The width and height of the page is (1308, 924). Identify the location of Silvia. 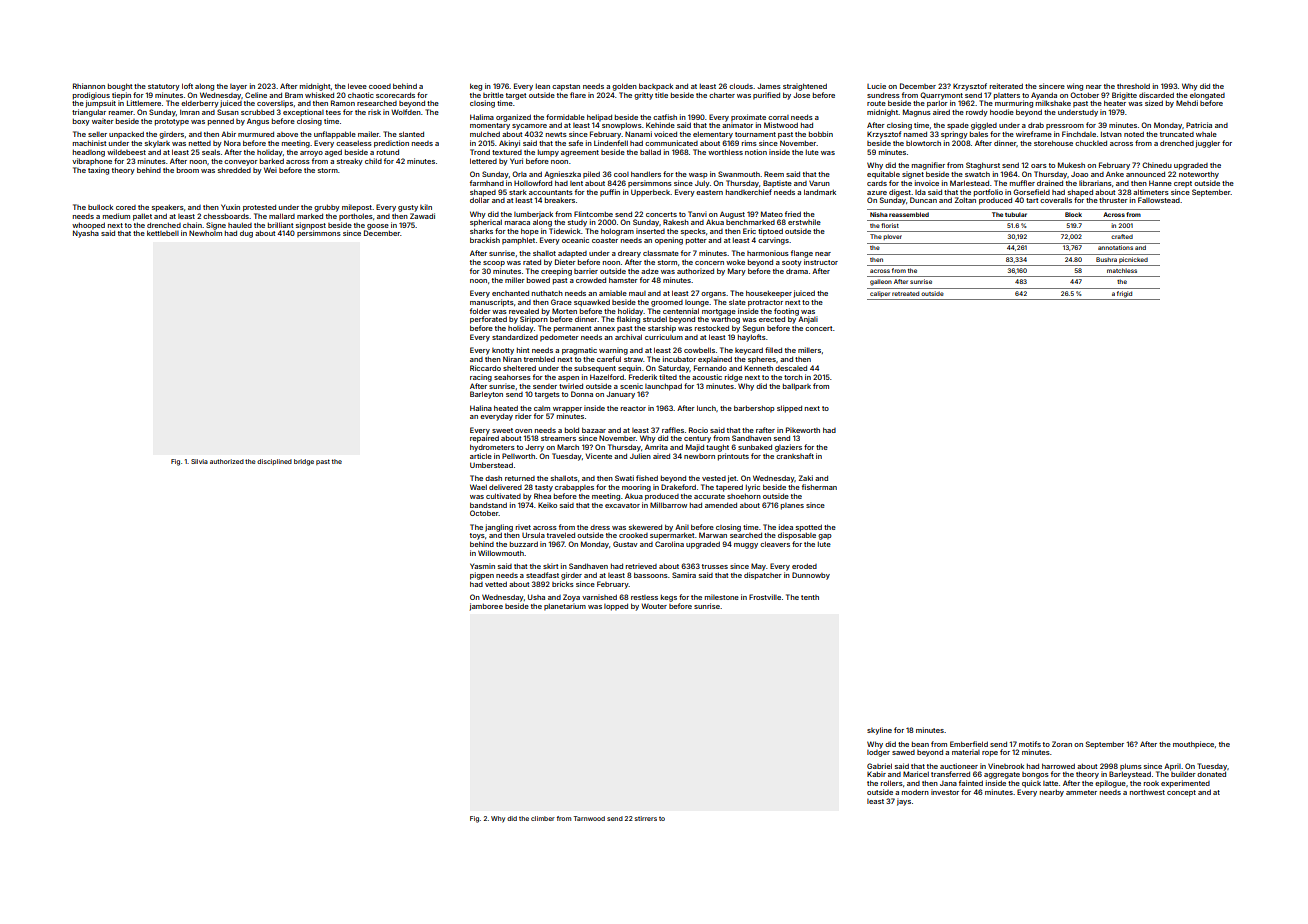
(199, 461).
